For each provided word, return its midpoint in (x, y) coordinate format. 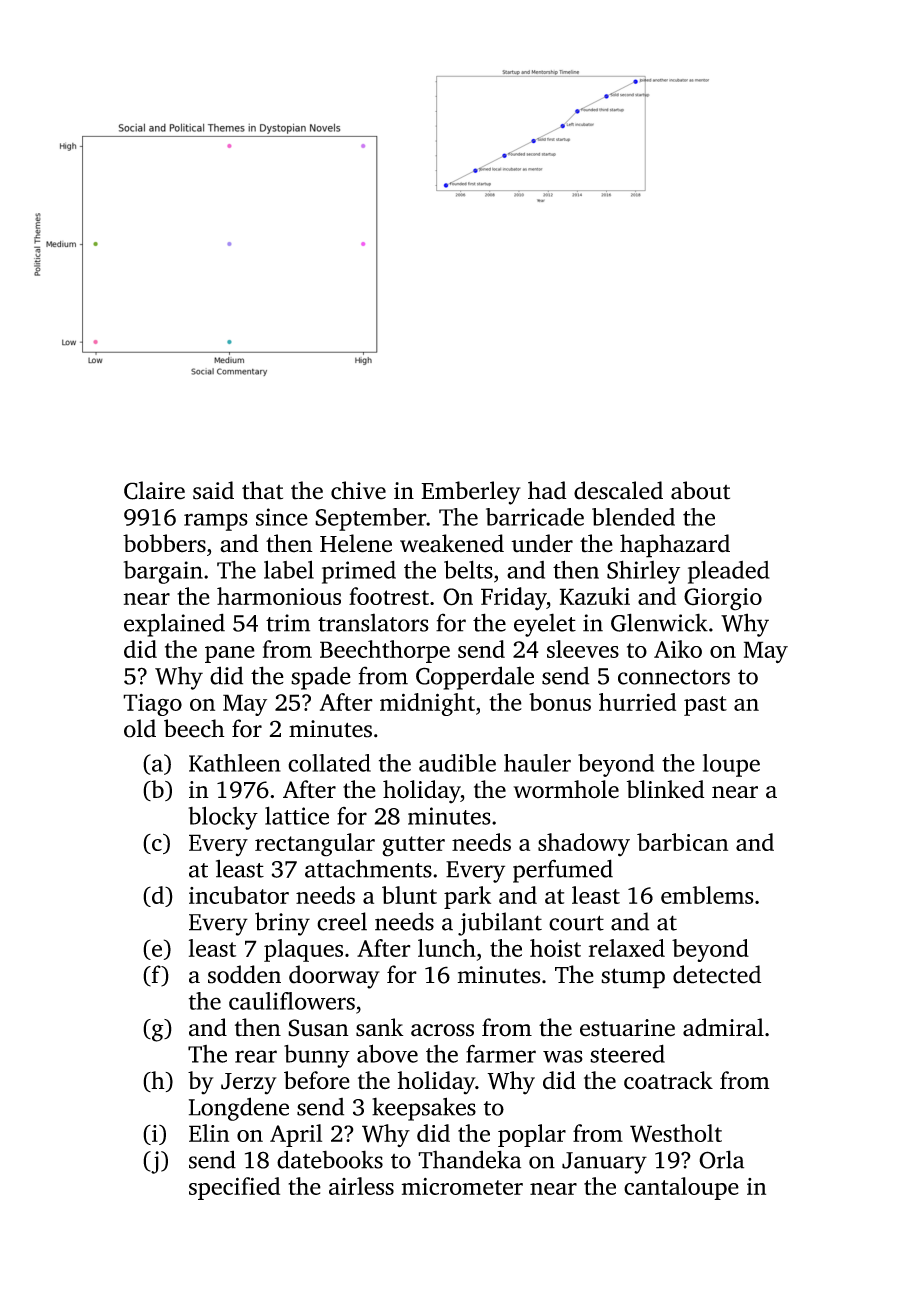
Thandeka (469, 1159)
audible (457, 763)
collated (329, 763)
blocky (223, 818)
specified (234, 1188)
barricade (535, 517)
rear (256, 1056)
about (700, 490)
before (317, 1080)
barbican (682, 842)
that (262, 490)
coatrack (668, 1080)
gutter (413, 846)
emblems (707, 895)
